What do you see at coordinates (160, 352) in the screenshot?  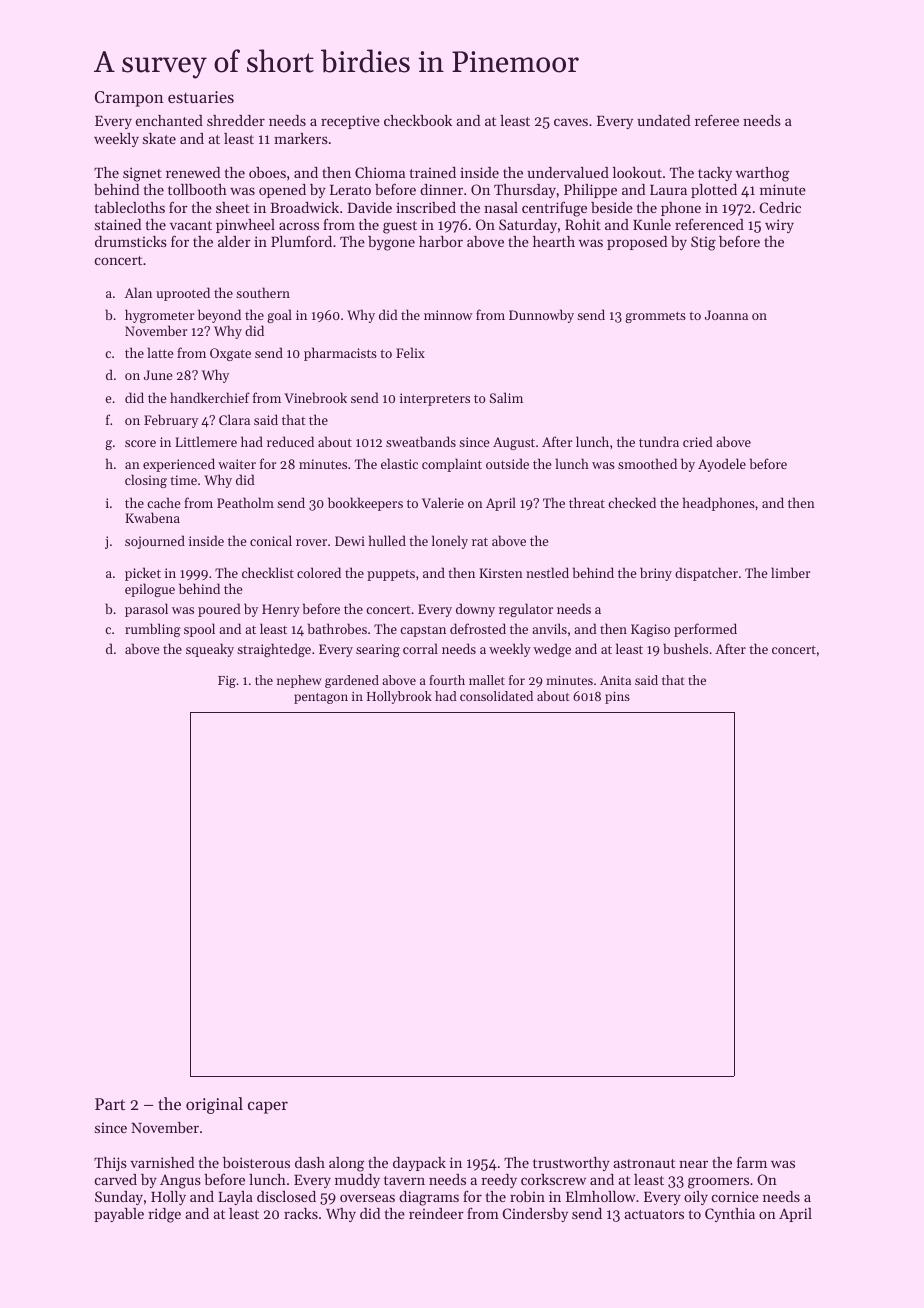 I see `latte` at bounding box center [160, 352].
